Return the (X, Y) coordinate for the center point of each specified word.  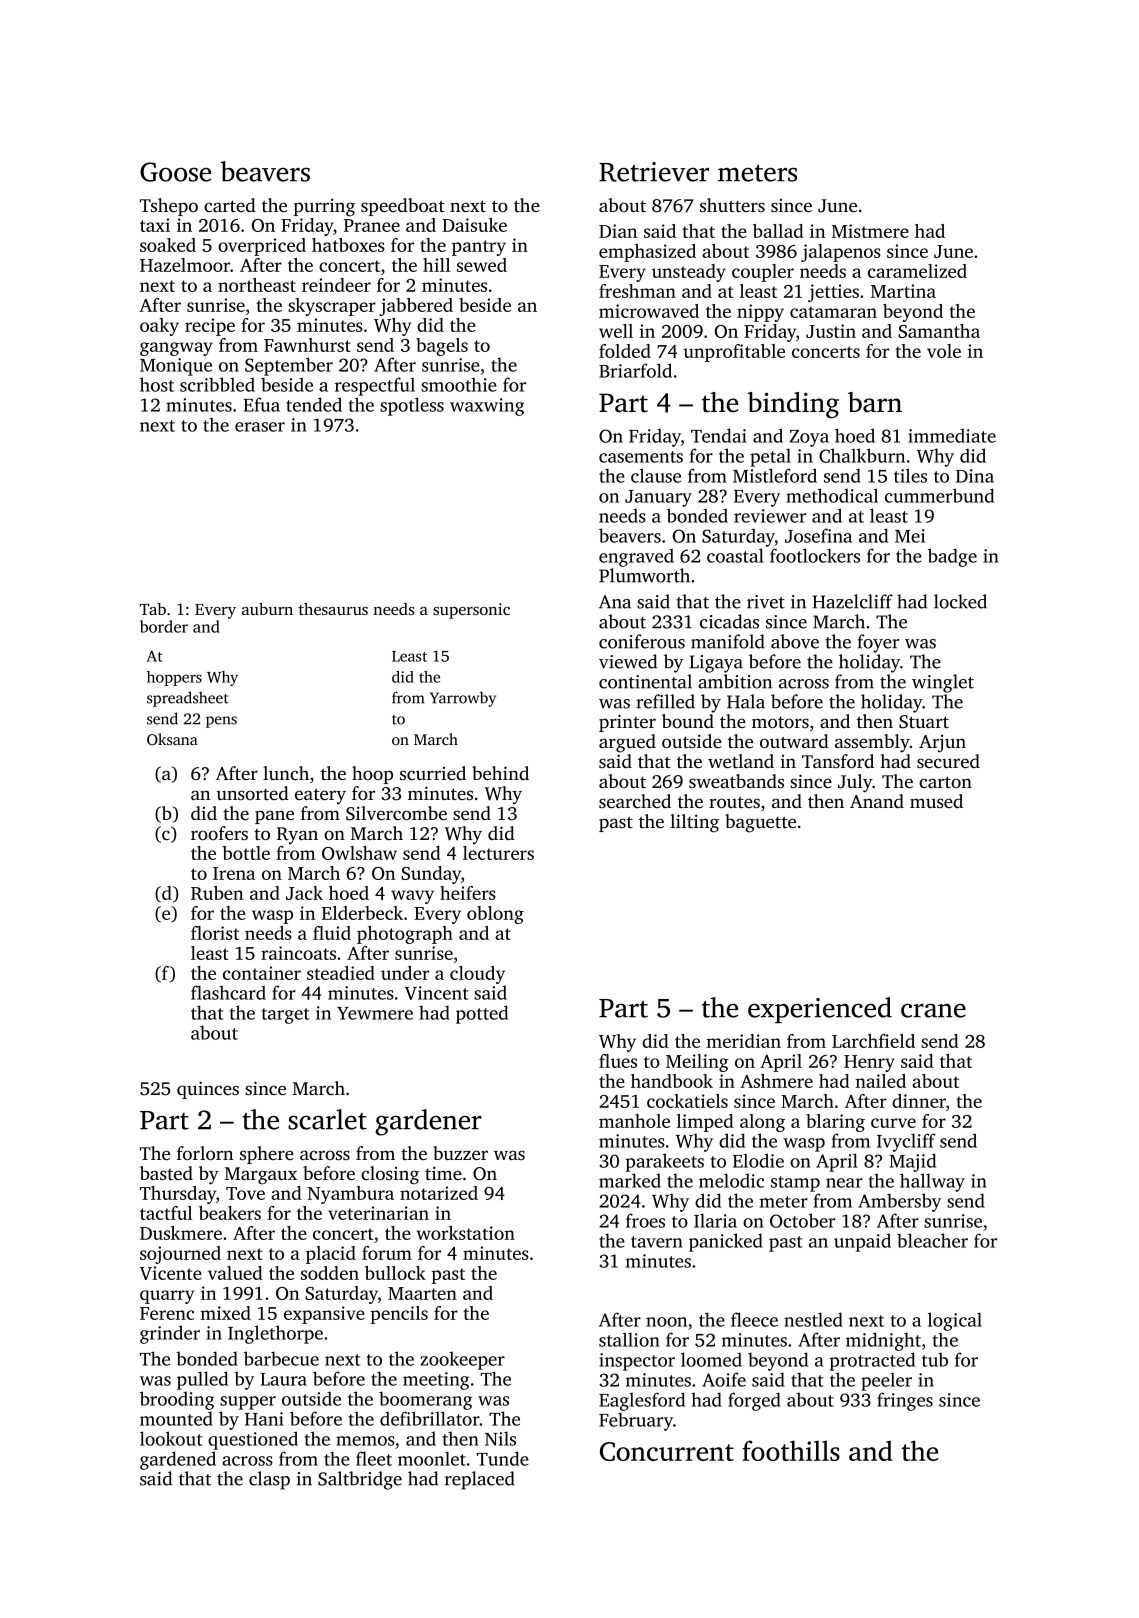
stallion (629, 1339)
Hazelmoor (185, 265)
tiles (910, 475)
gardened (178, 1460)
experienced (820, 1010)
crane (933, 1011)
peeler (886, 1381)
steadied (341, 973)
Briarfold (635, 370)
